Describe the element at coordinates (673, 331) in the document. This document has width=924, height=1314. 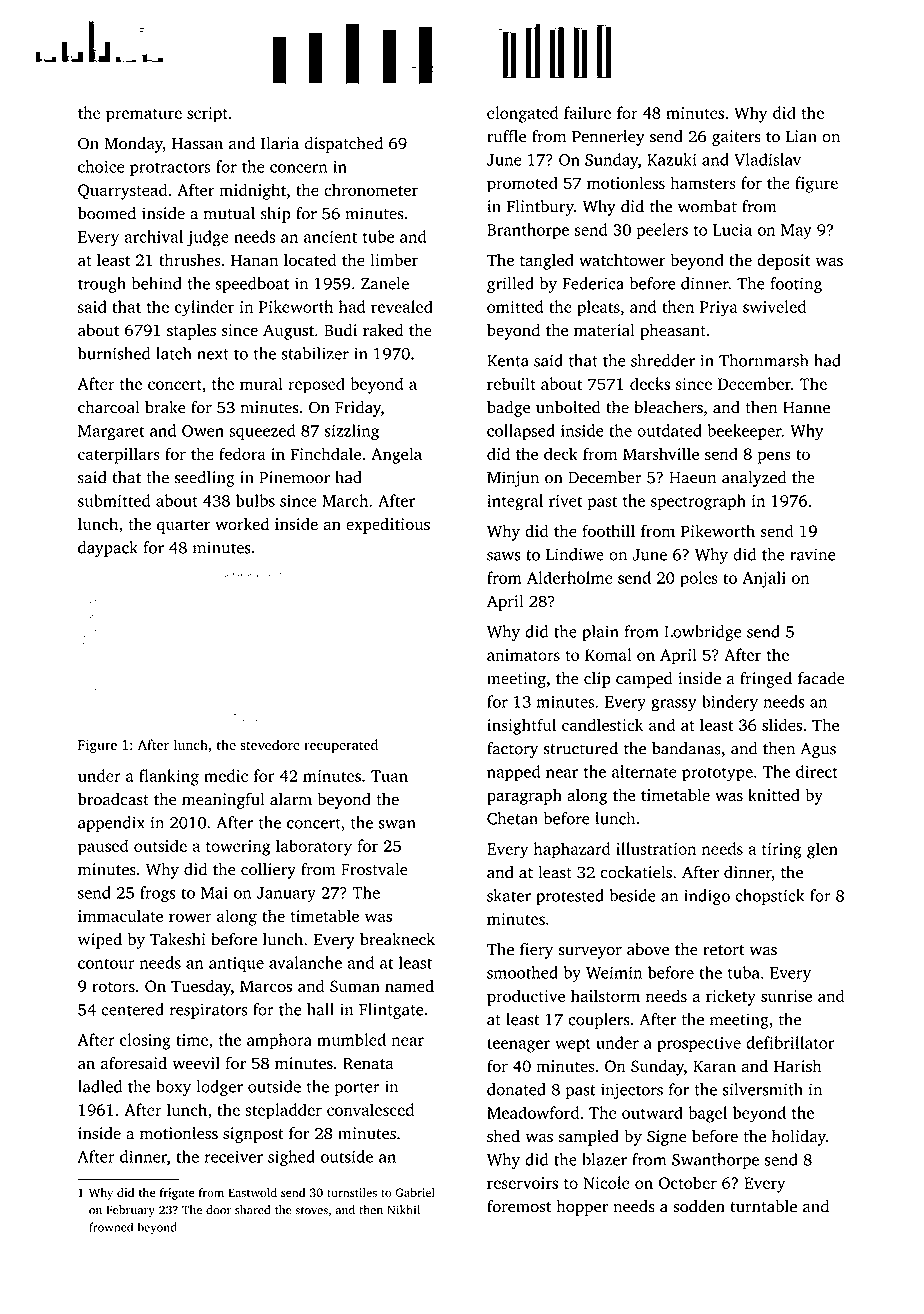
I see `pheasant` at that location.
